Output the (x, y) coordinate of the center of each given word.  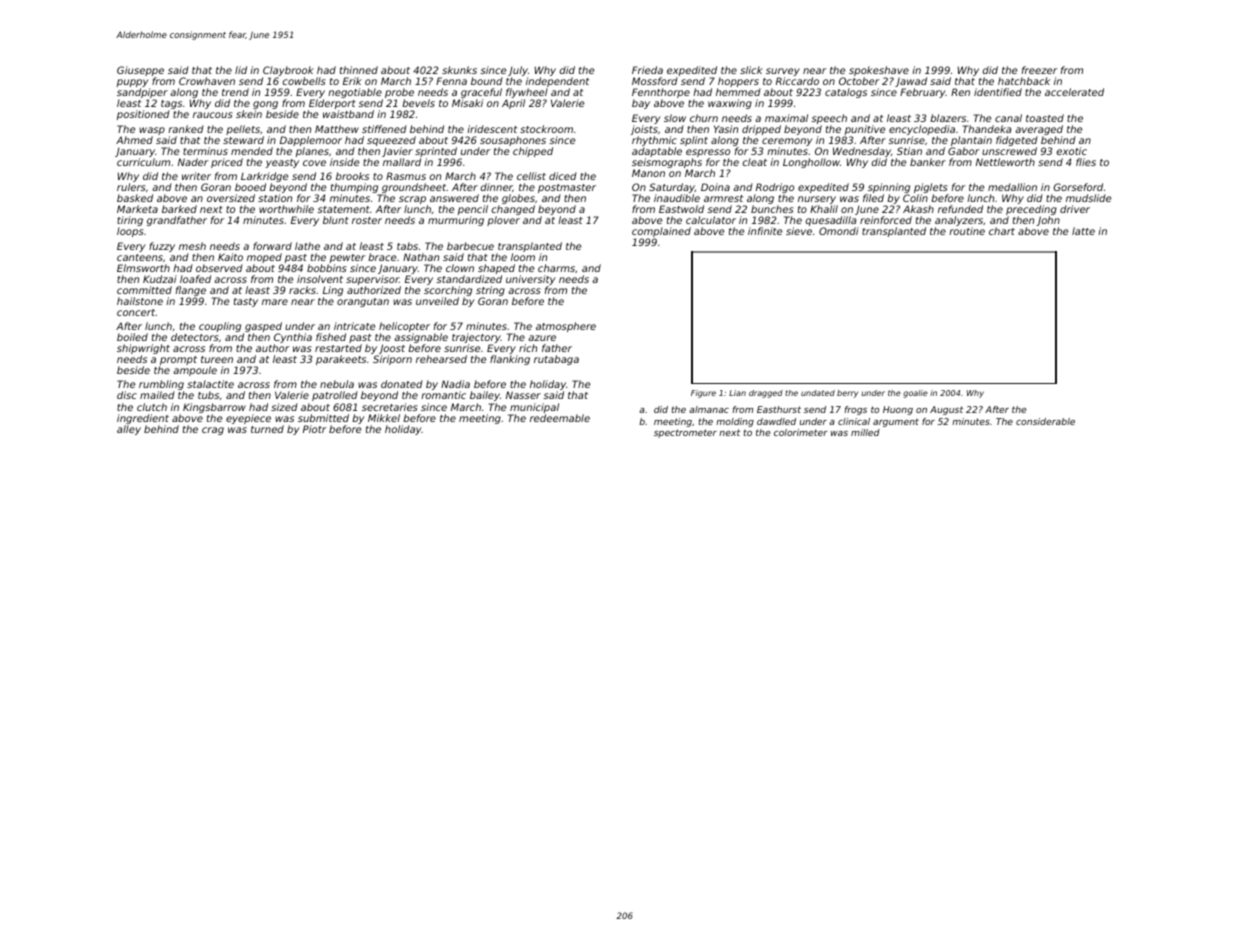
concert (136, 312)
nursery (817, 200)
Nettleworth (1005, 162)
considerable (1045, 421)
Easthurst (779, 409)
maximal (786, 118)
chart (1002, 231)
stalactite (210, 384)
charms (556, 268)
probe (399, 94)
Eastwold (681, 209)
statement (343, 209)
